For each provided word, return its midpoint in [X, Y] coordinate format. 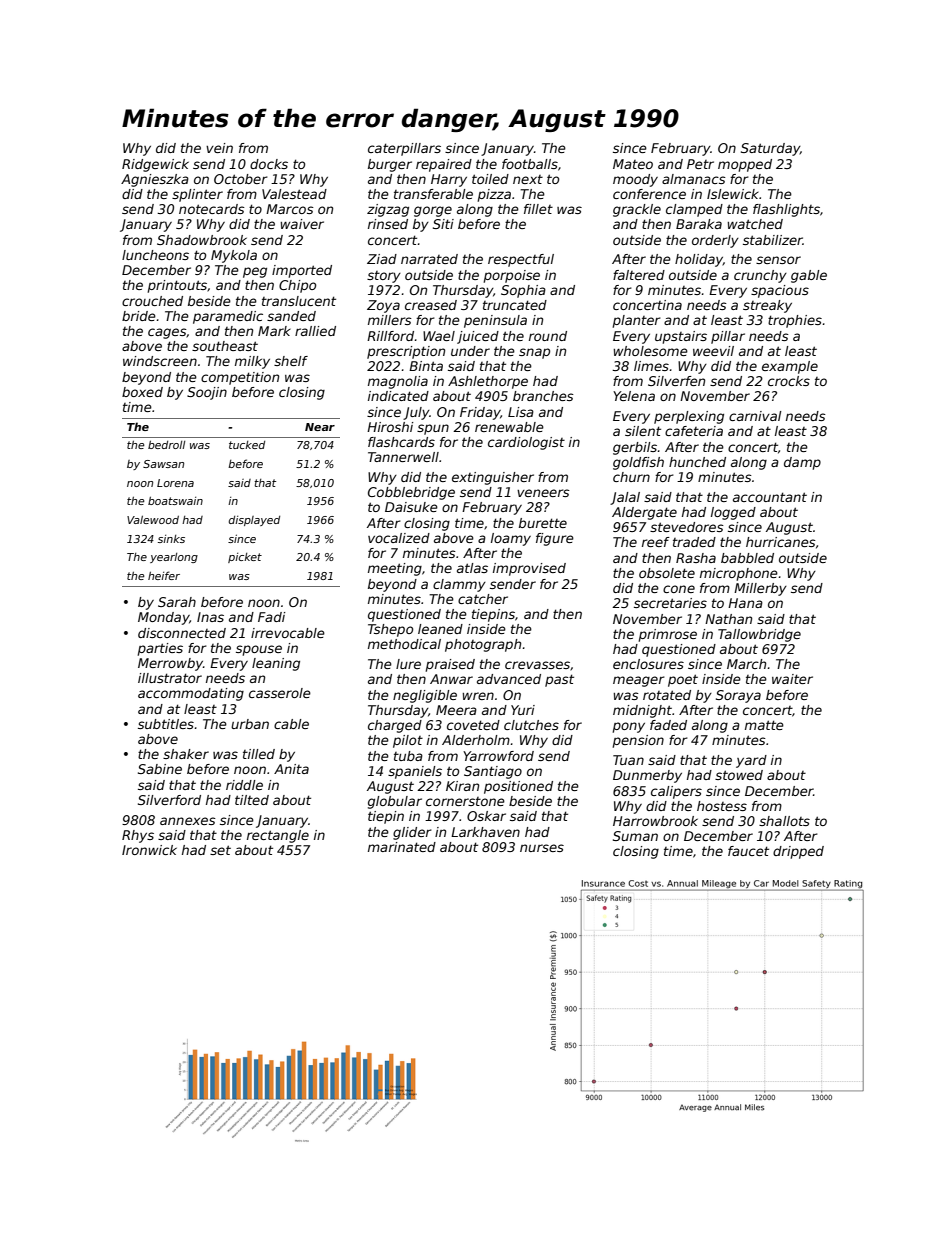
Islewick [733, 194]
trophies [795, 321]
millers [390, 320]
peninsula [495, 321]
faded [668, 725]
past [559, 680]
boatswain [175, 500]
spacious [780, 291]
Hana [745, 603]
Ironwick [149, 850]
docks [269, 164]
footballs [530, 164]
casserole [280, 693]
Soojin [207, 393]
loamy [511, 539]
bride [139, 316]
